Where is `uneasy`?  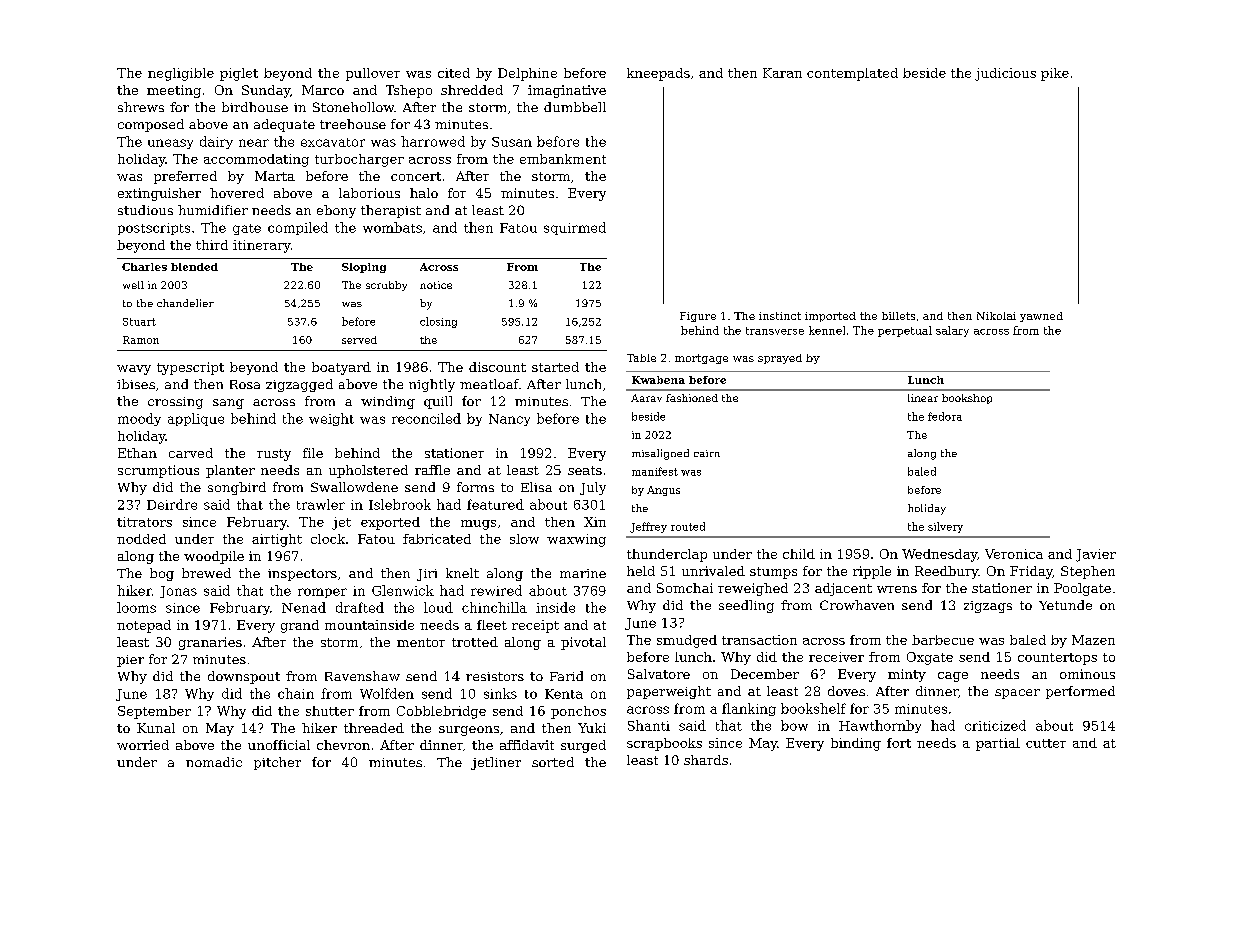 uneasy is located at coordinates (170, 144).
